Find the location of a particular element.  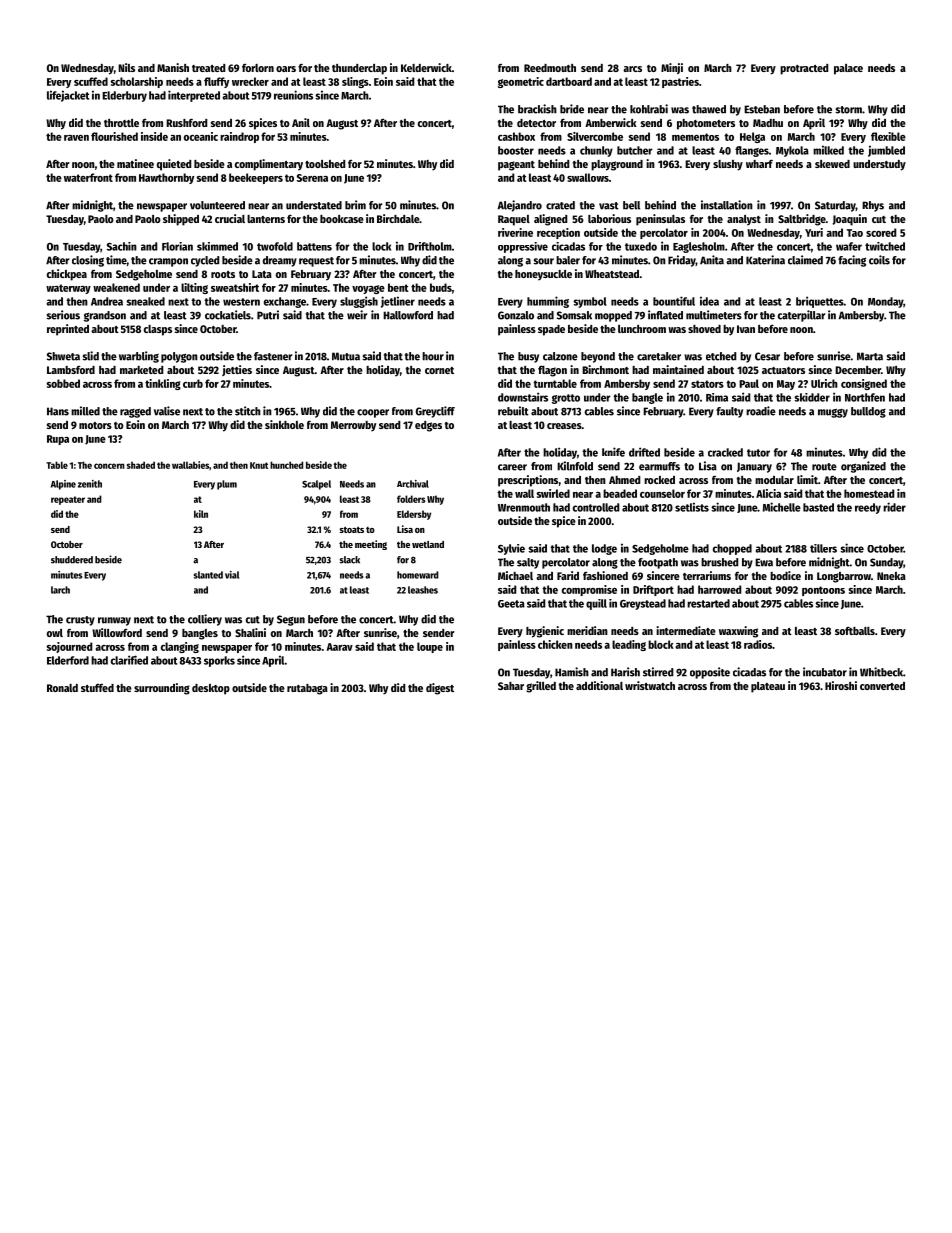

valise is located at coordinates (167, 411).
